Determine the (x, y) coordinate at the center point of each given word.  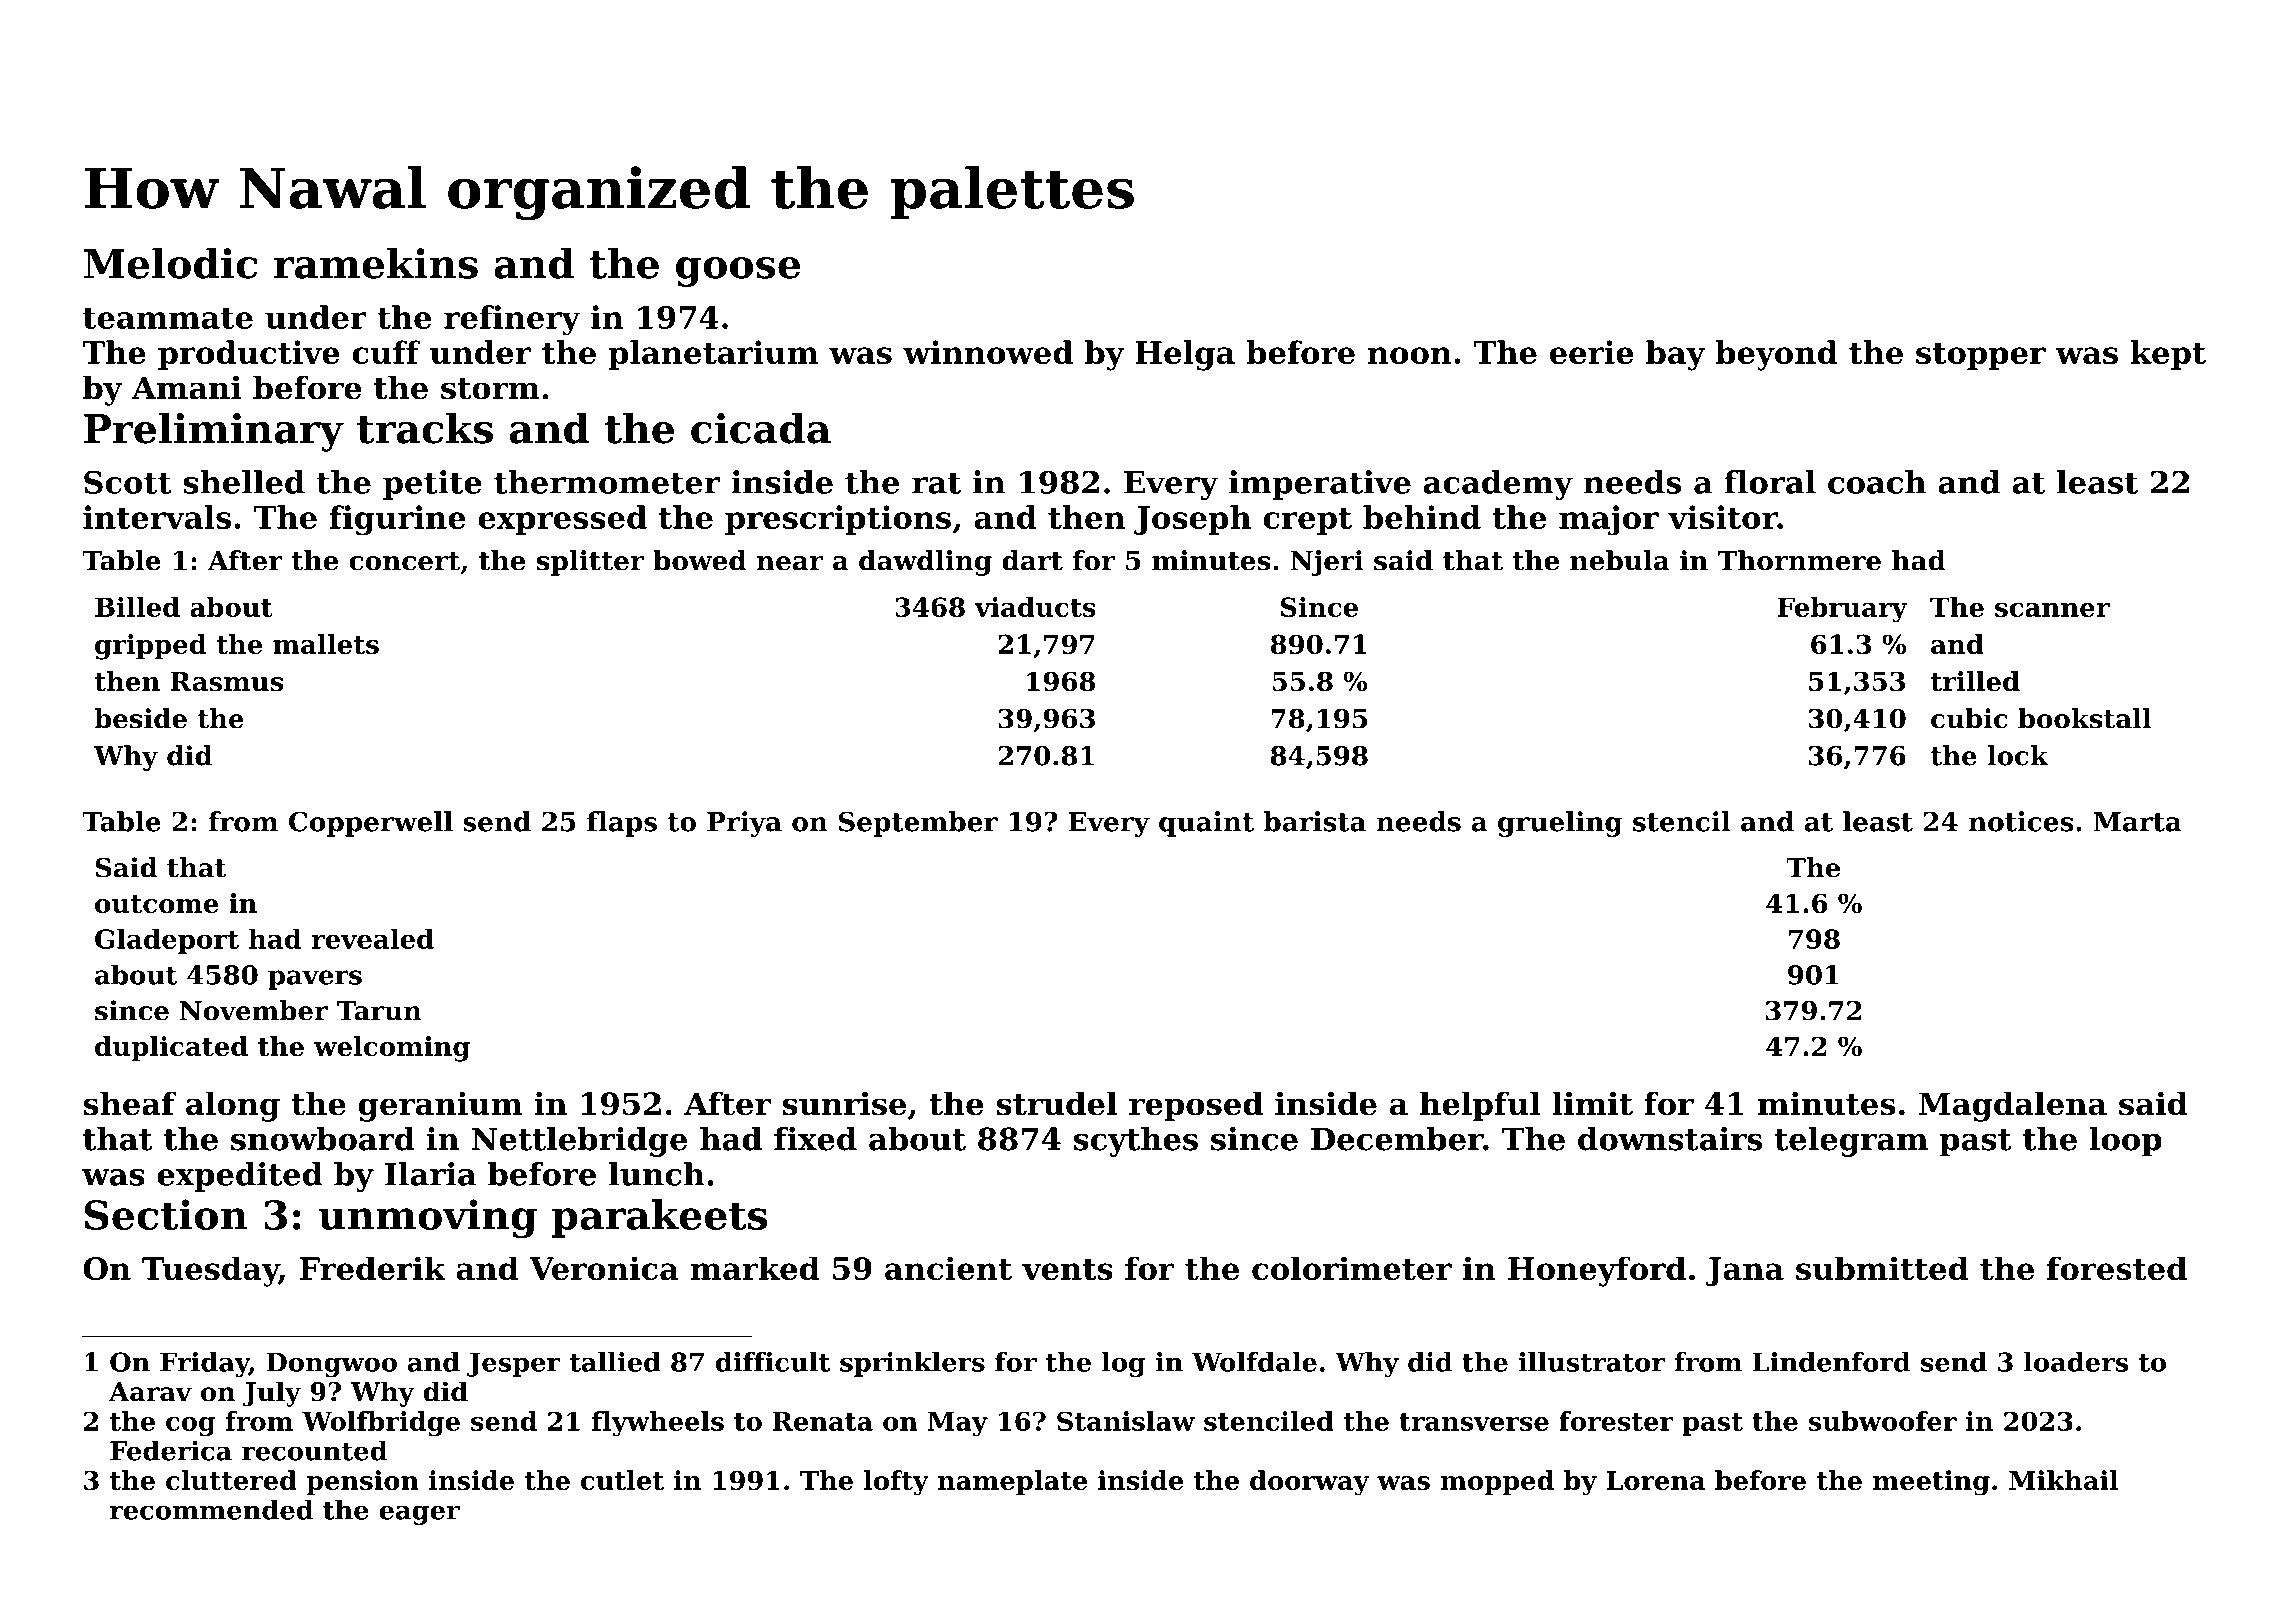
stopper (1981, 356)
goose (738, 272)
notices (2021, 821)
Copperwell (371, 824)
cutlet (622, 1480)
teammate (168, 318)
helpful (1480, 1106)
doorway (1310, 1483)
